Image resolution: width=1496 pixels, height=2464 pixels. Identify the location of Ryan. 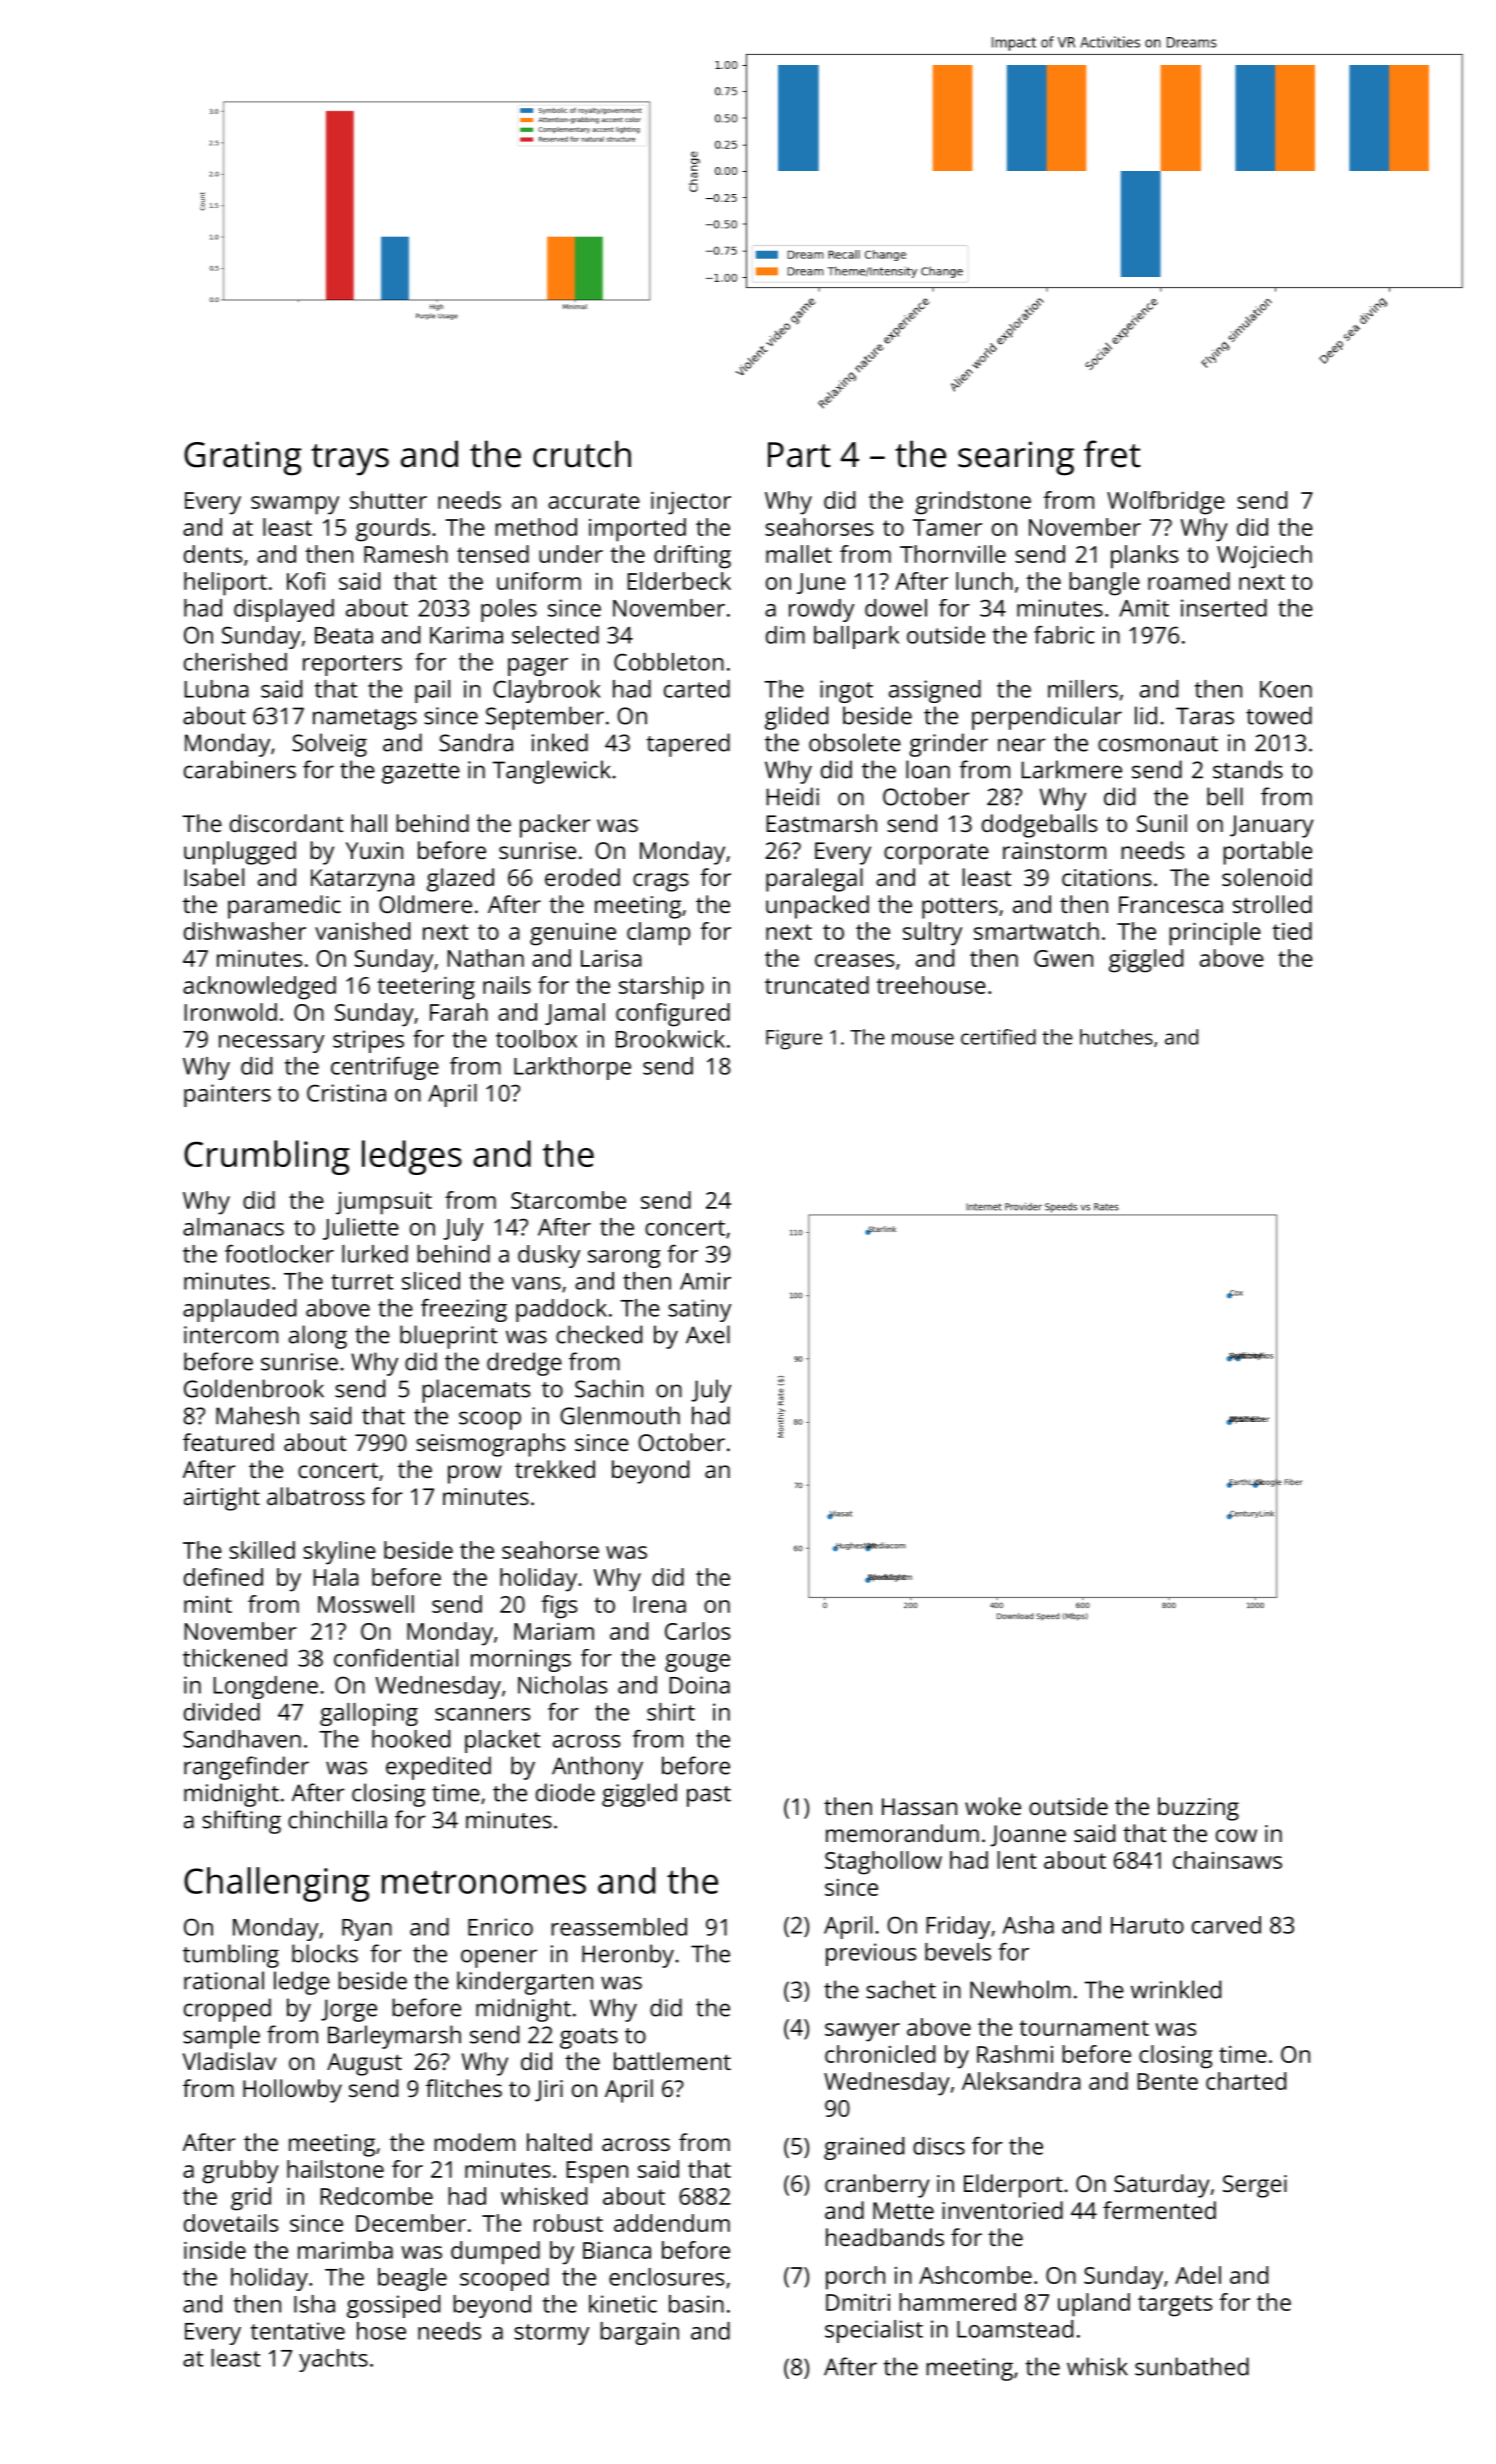
(367, 1930).
